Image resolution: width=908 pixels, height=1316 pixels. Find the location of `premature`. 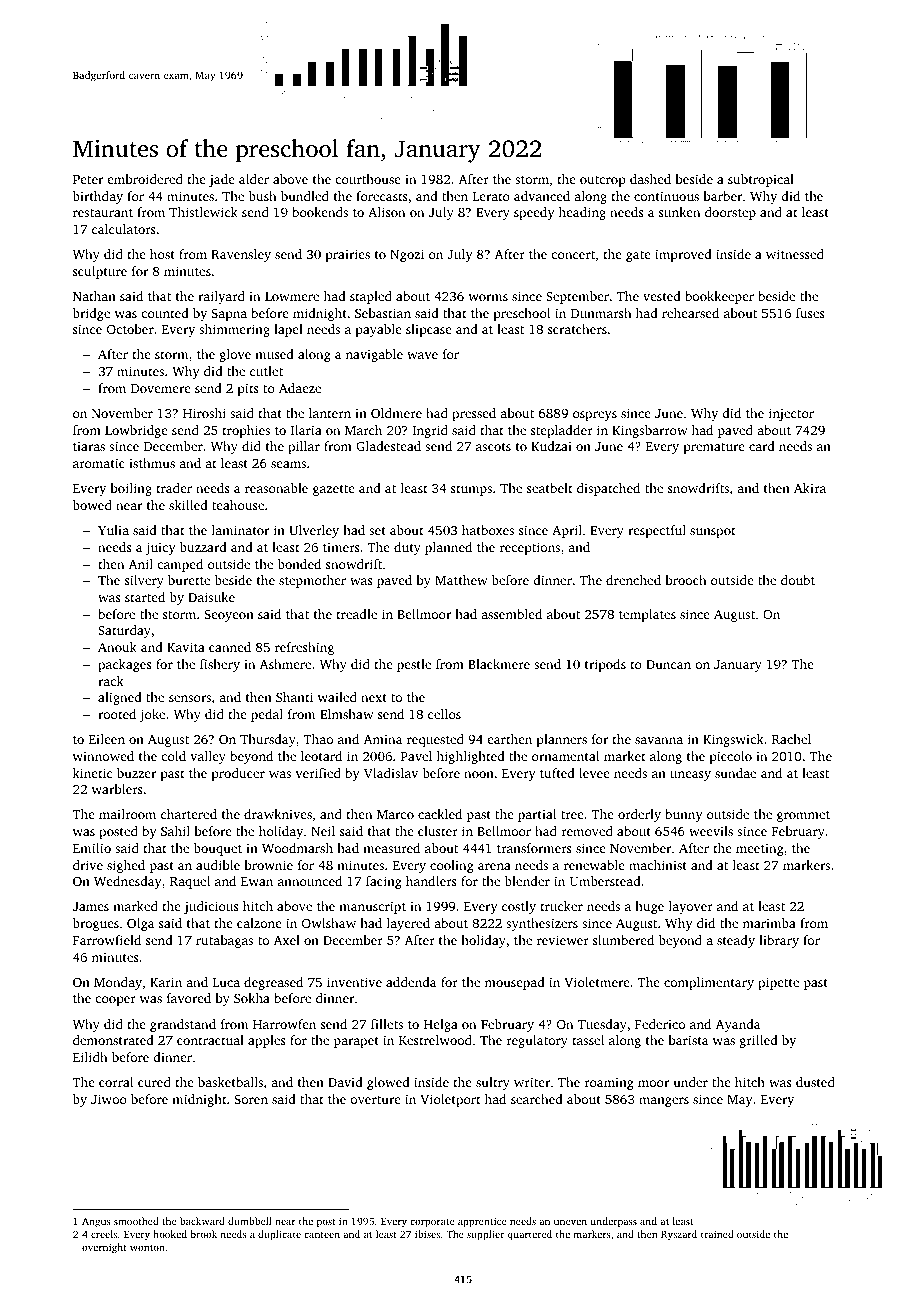

premature is located at coordinates (714, 448).
